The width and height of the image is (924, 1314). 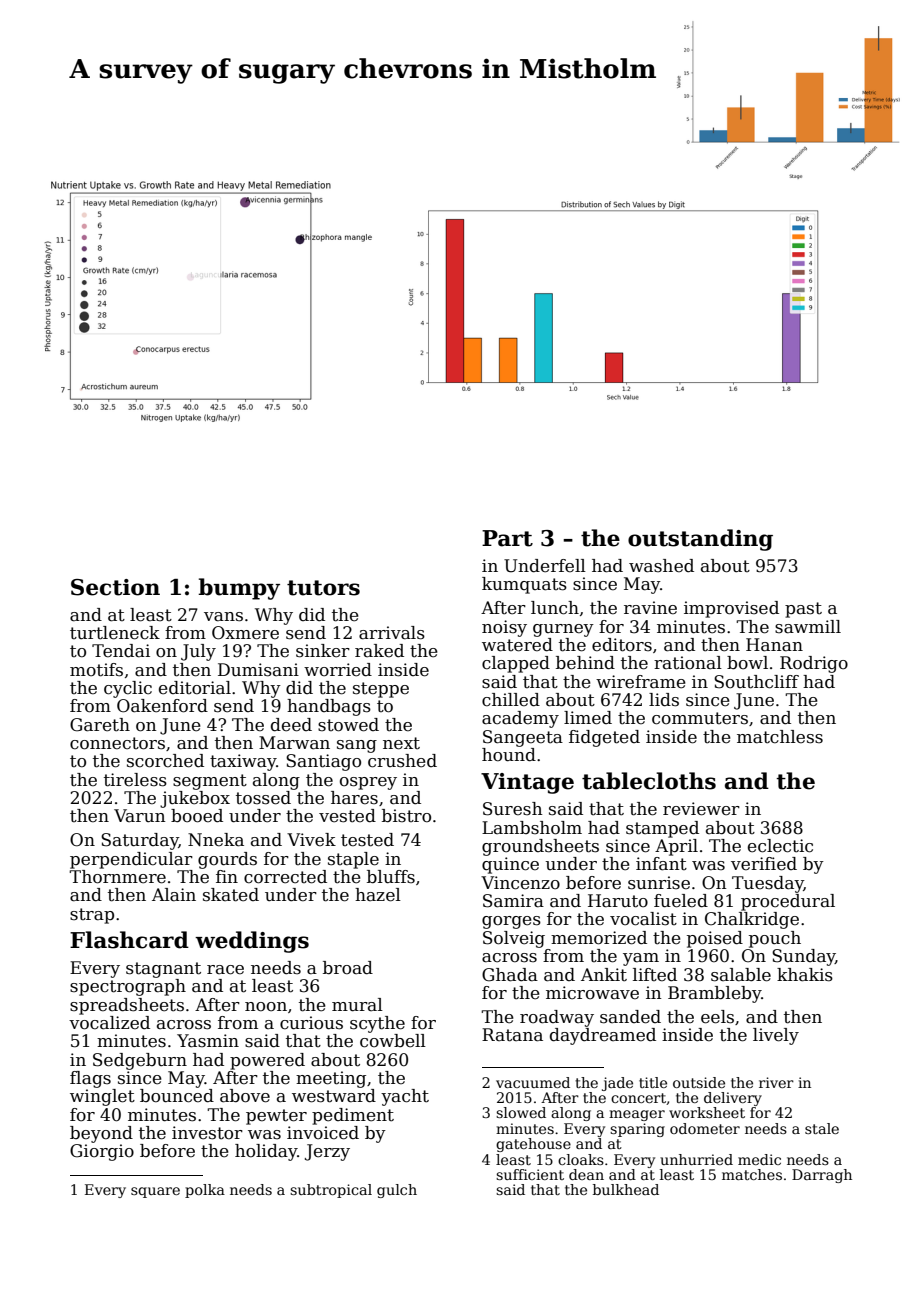 What do you see at coordinates (776, 1082) in the image?
I see `river` at bounding box center [776, 1082].
